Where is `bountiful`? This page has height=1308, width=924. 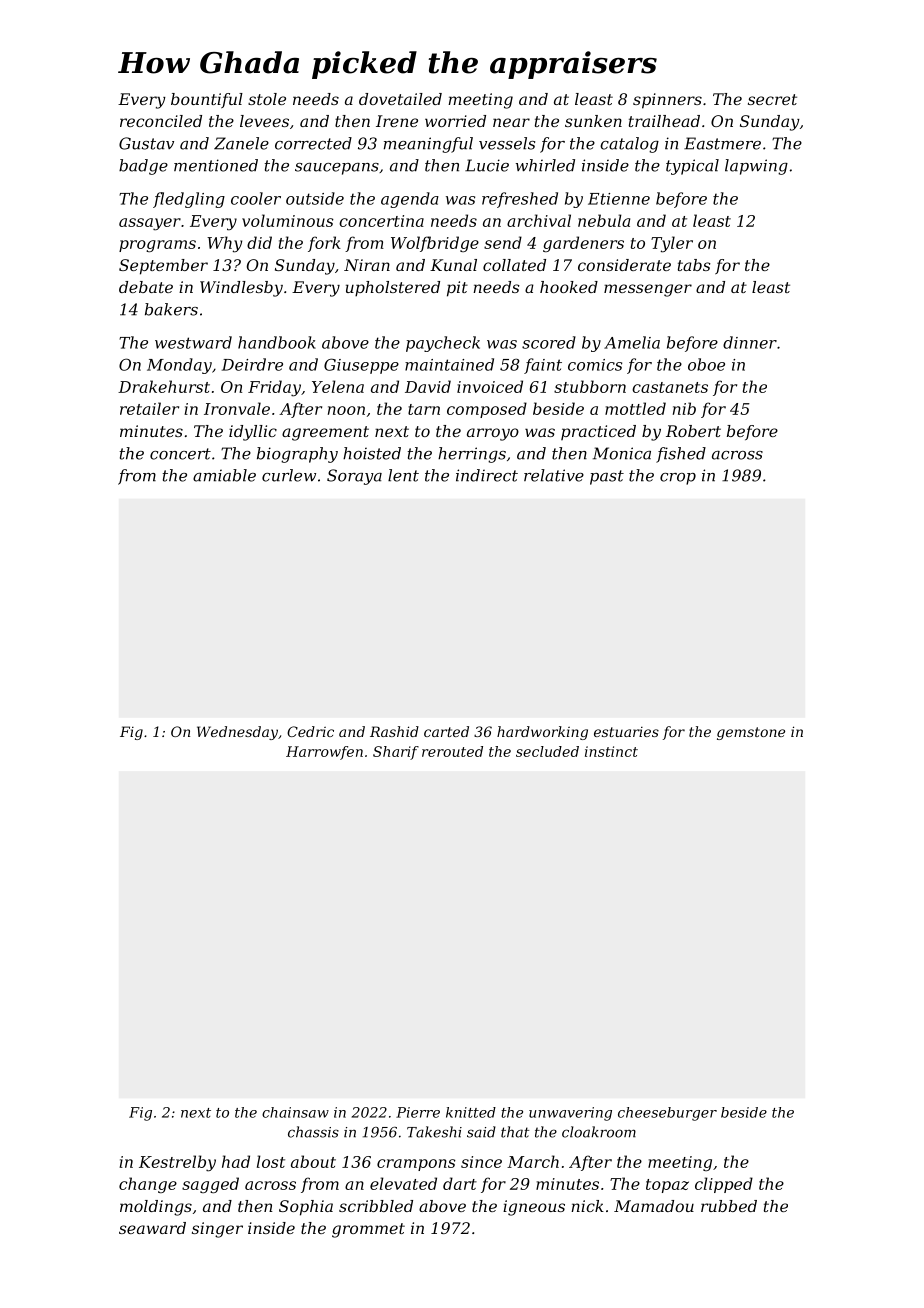
bountiful is located at coordinates (207, 100).
